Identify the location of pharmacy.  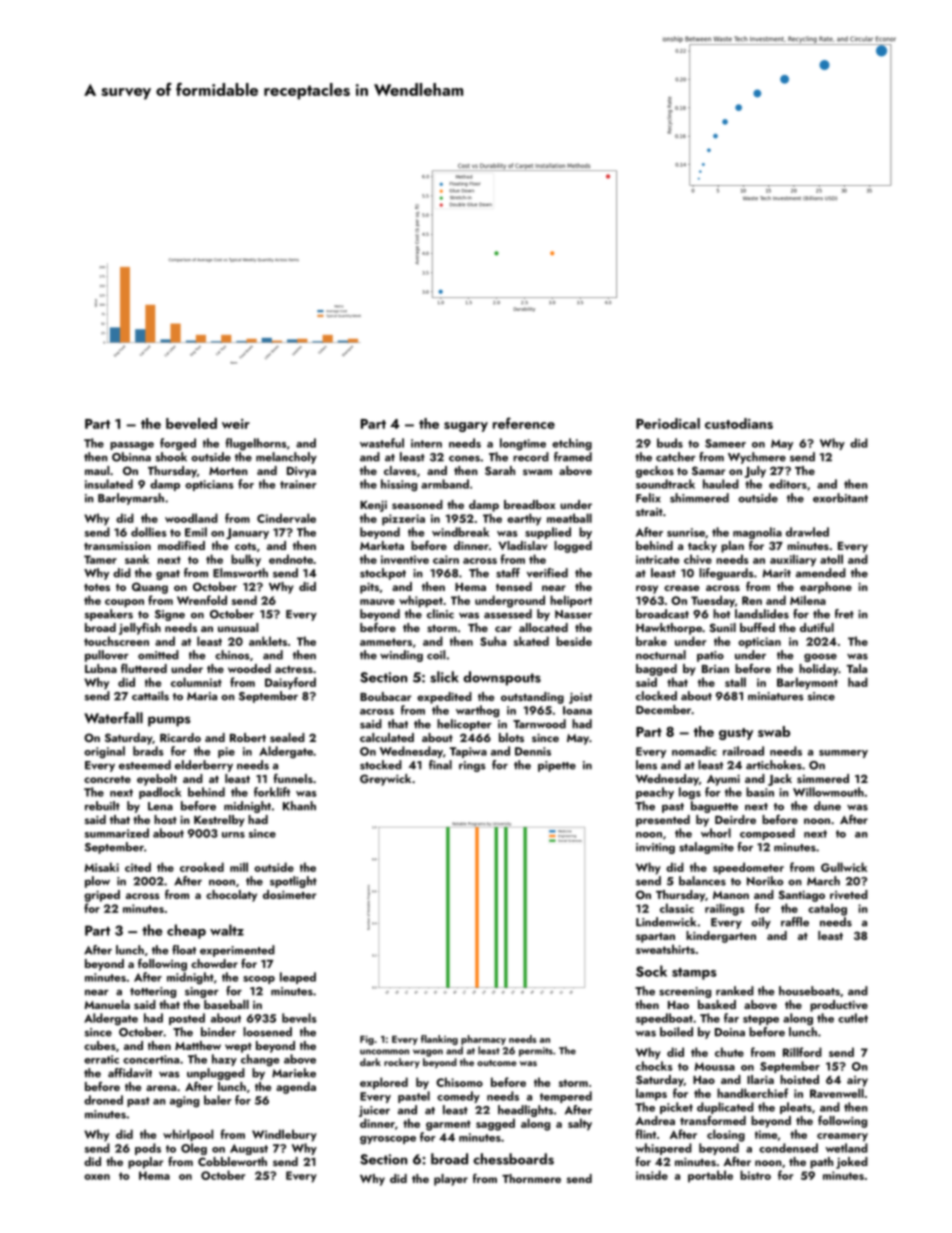
(483, 1040).
